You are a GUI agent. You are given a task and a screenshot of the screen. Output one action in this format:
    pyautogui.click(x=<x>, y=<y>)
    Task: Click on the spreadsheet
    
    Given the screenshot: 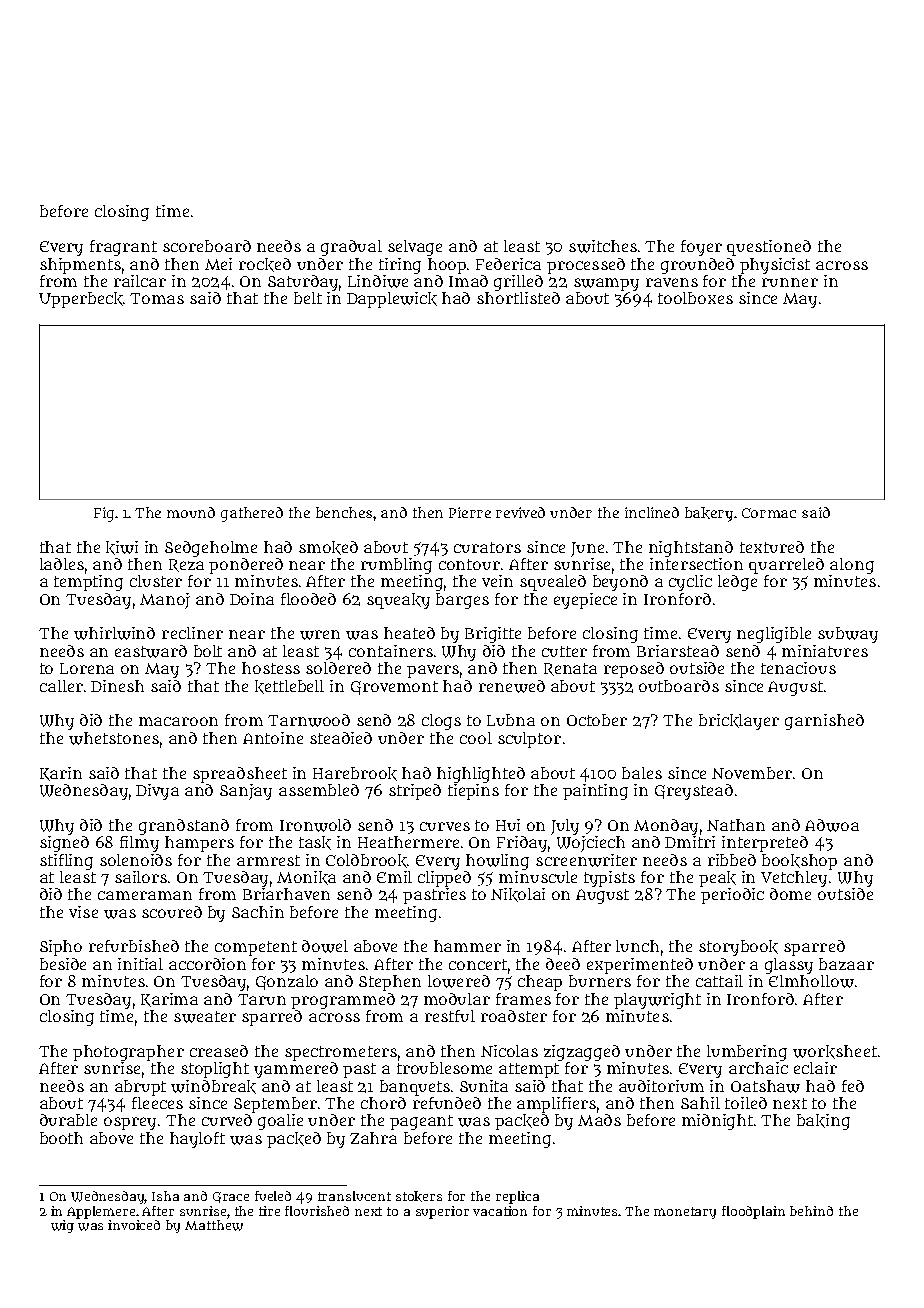 What is the action you would take?
    pyautogui.click(x=240, y=775)
